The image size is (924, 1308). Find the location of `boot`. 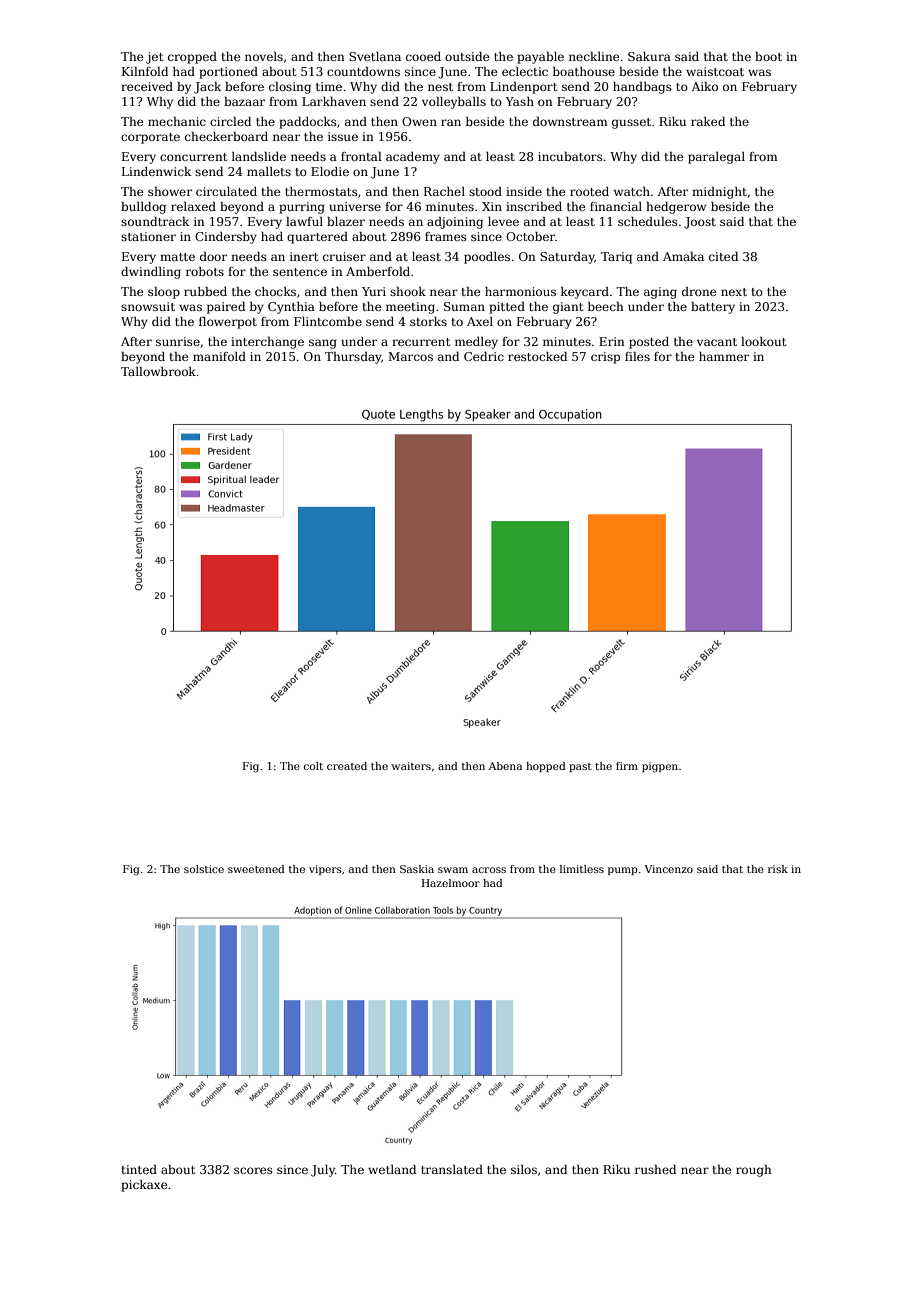

boot is located at coordinates (768, 56).
